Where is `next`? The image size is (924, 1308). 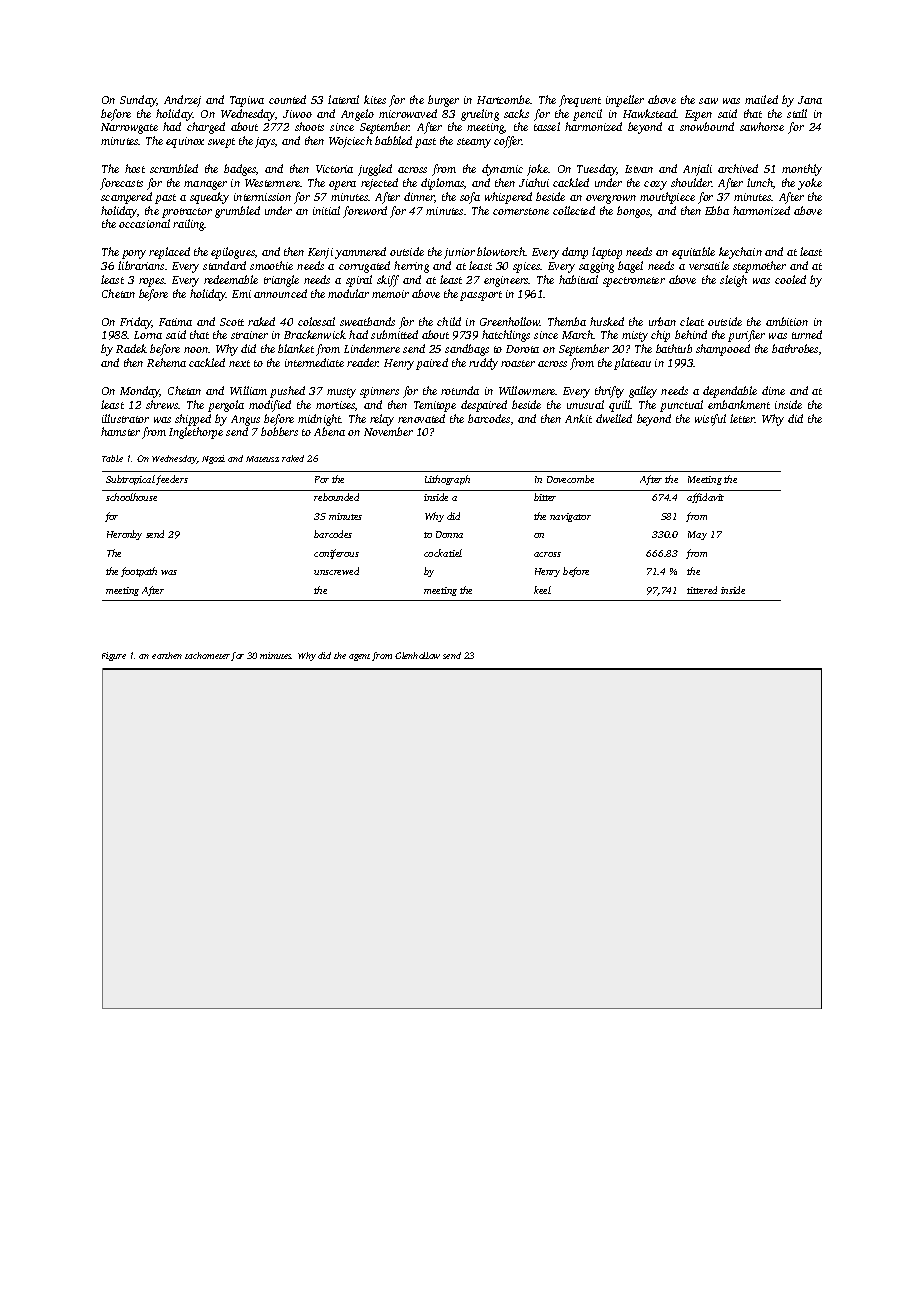
next is located at coordinates (239, 363).
